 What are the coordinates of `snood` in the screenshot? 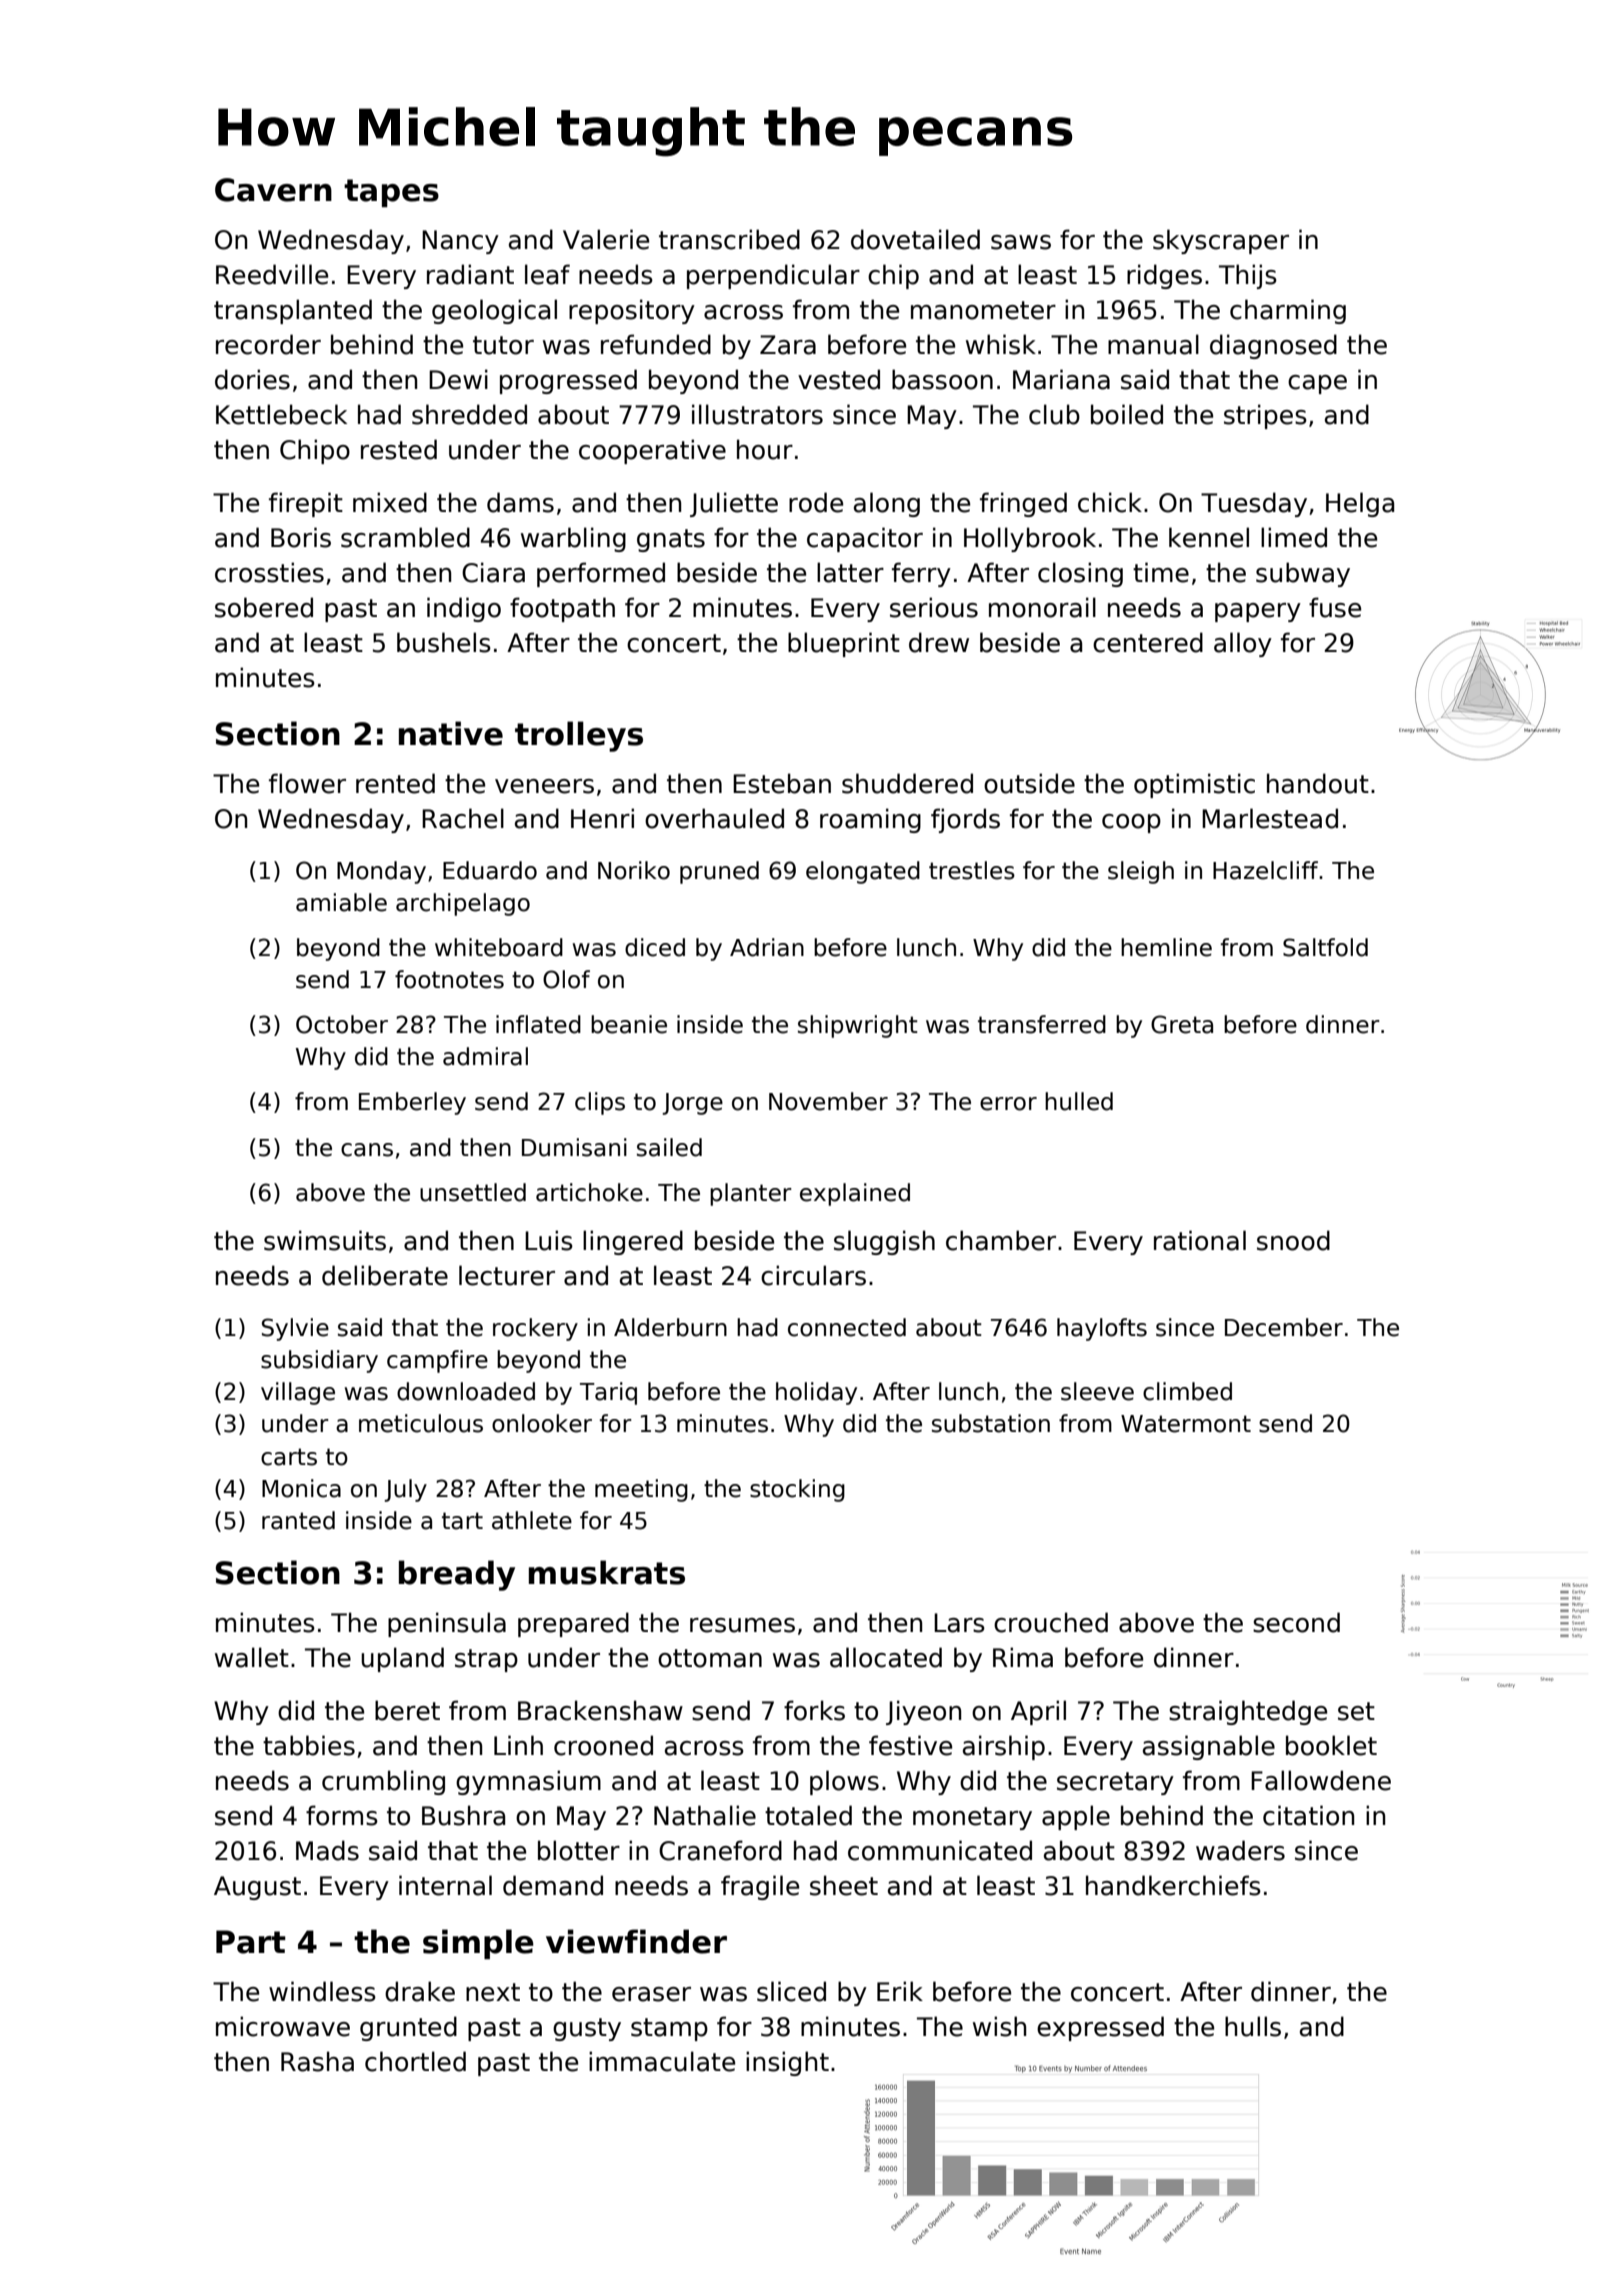 It's located at (1293, 1240).
